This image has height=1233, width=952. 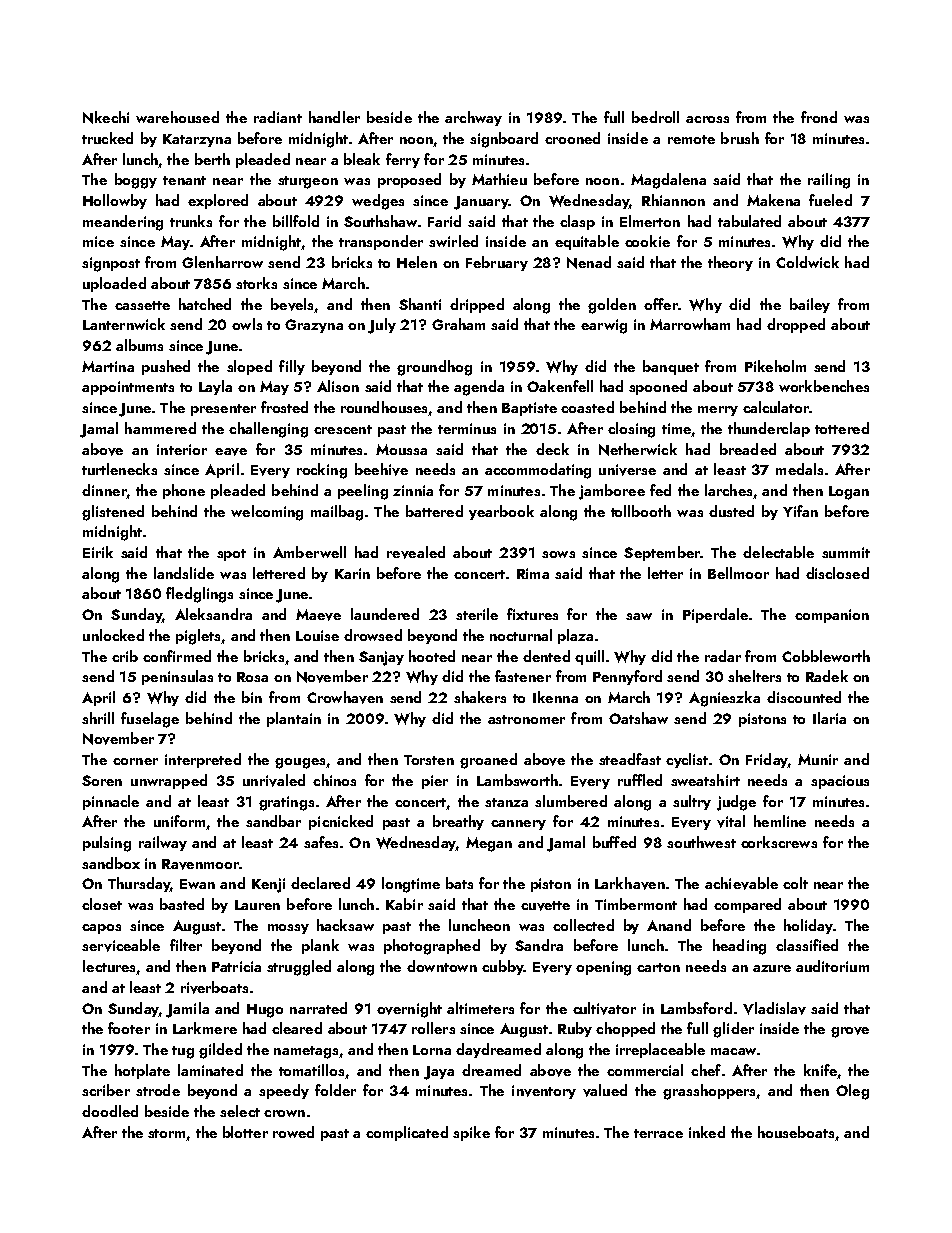 I want to click on yearbook, so click(x=501, y=512).
